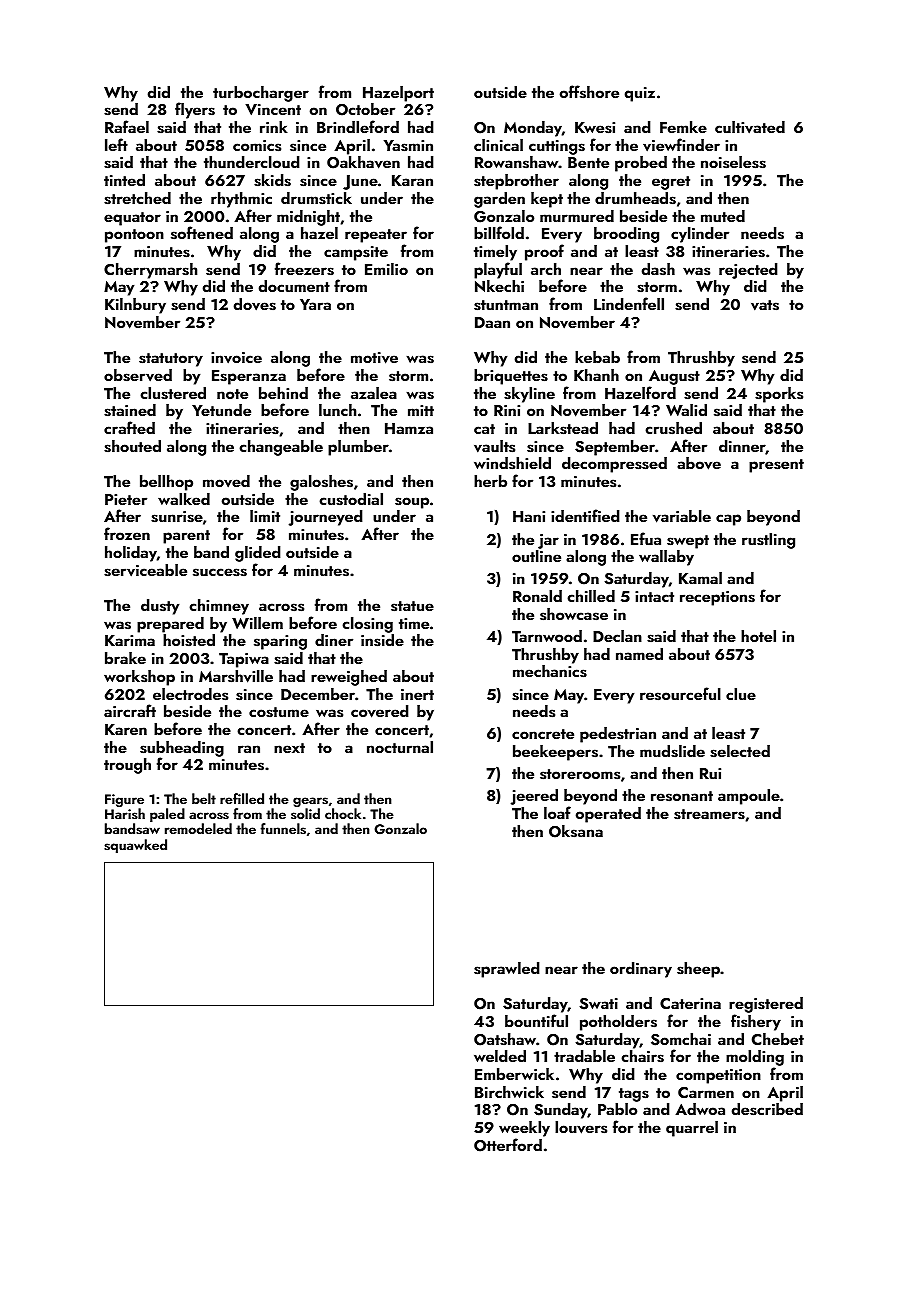  I want to click on quiz, so click(640, 94).
